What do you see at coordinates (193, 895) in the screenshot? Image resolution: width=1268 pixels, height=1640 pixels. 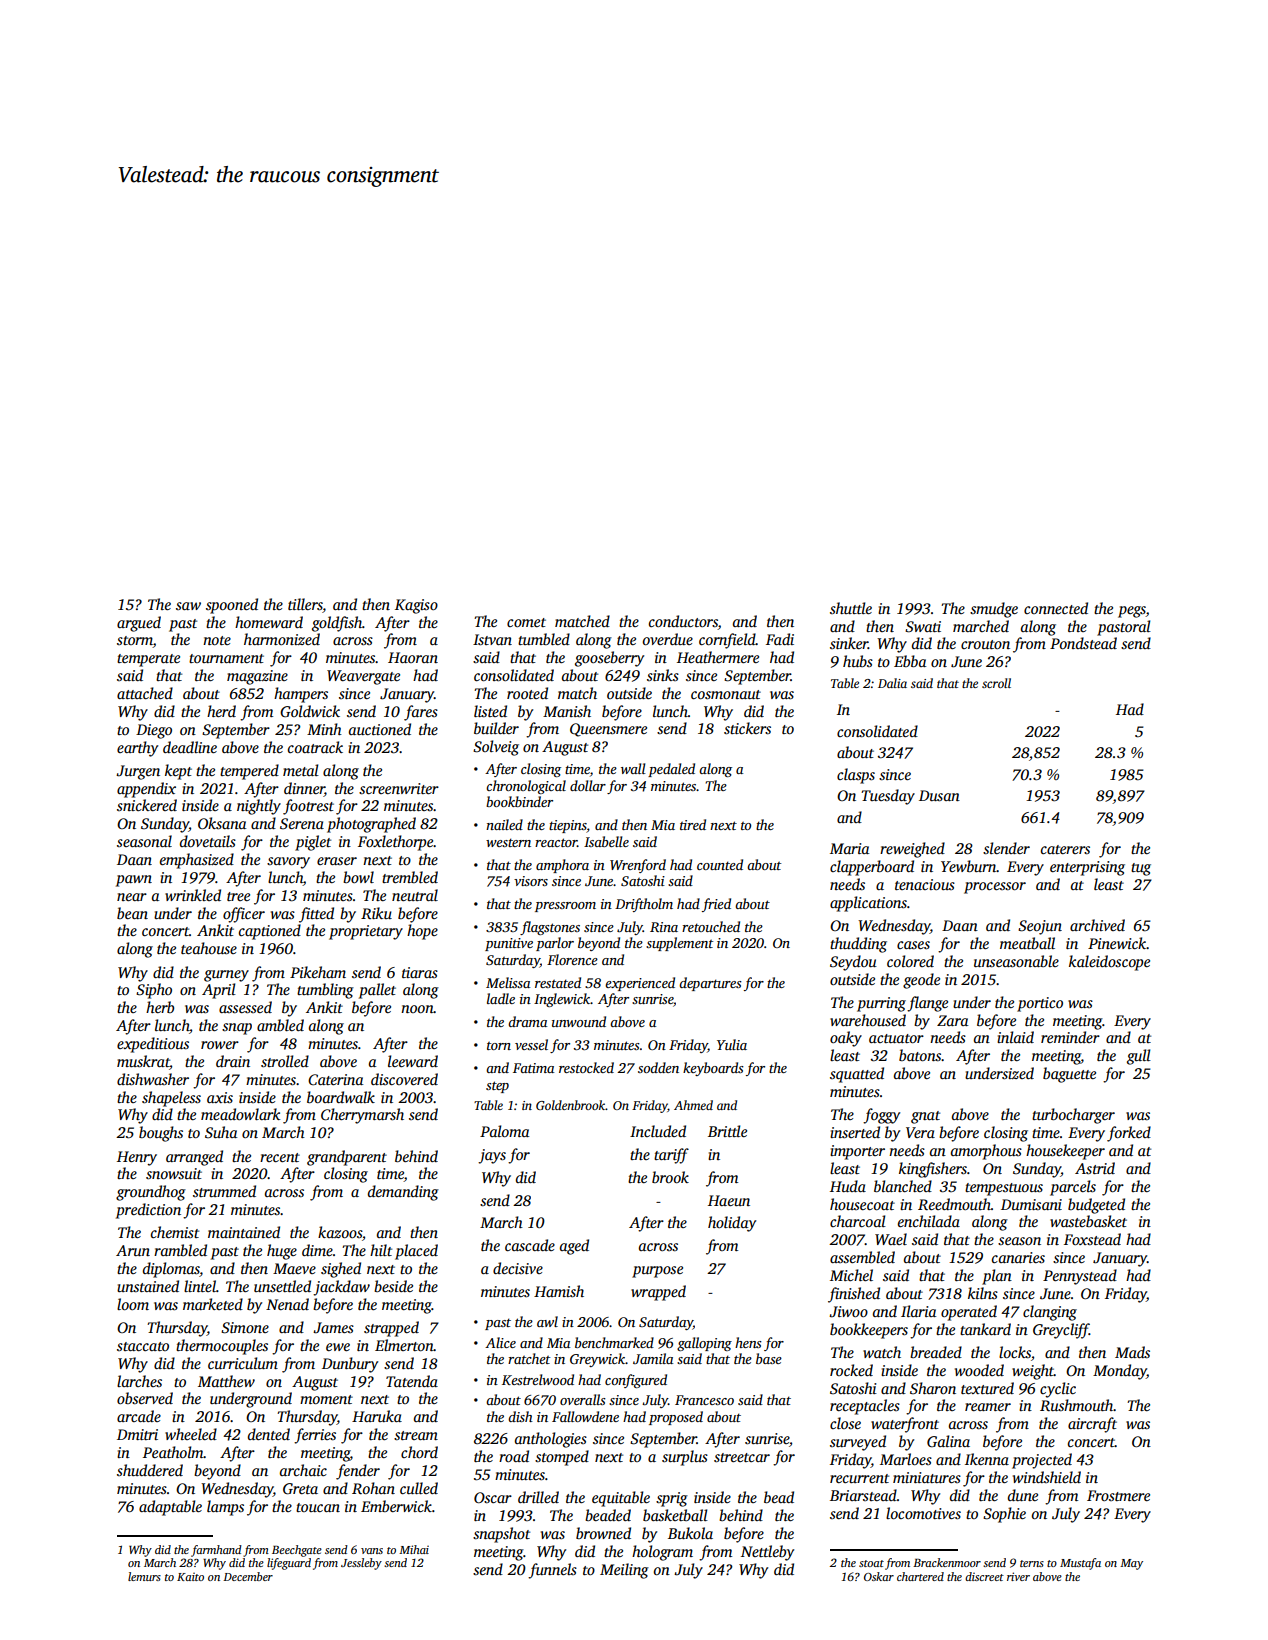 I see `wrinkled` at bounding box center [193, 895].
